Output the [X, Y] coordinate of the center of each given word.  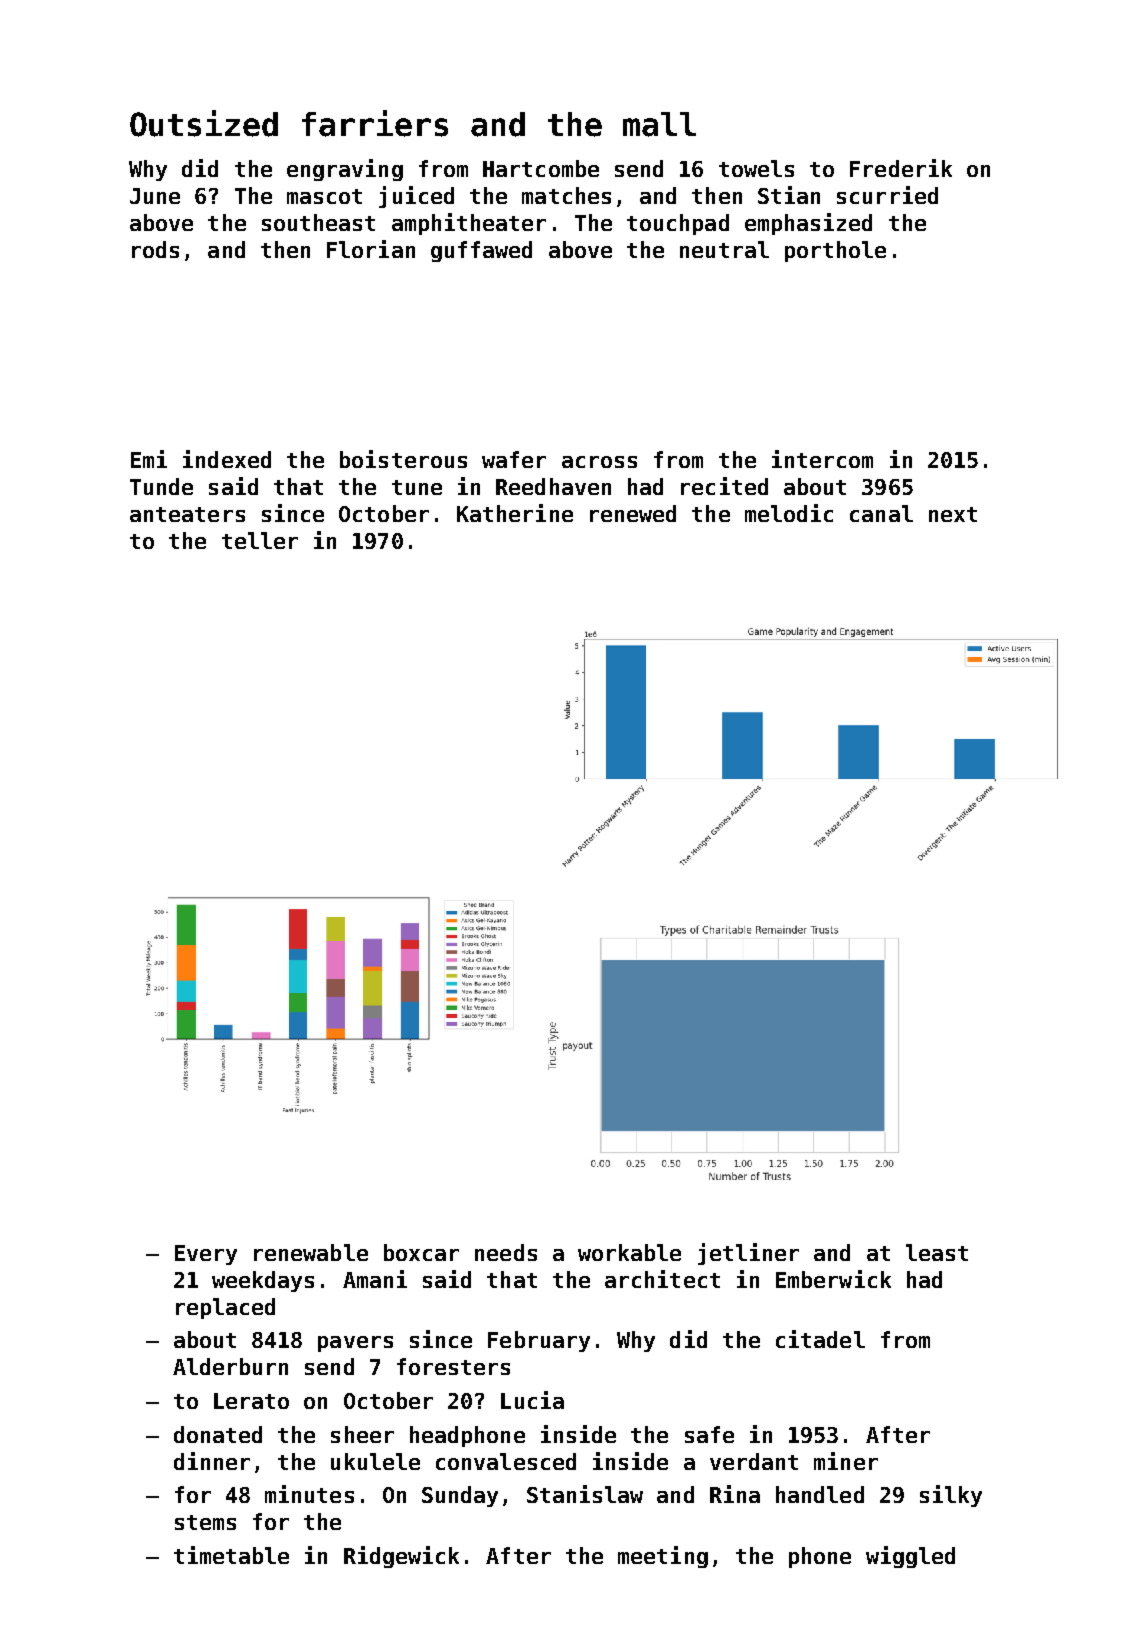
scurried [887, 195]
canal [881, 513]
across [599, 462]
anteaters [187, 514]
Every [206, 1255]
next [953, 514]
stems [205, 1522]
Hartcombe [541, 168]
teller [260, 540]
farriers [375, 123]
